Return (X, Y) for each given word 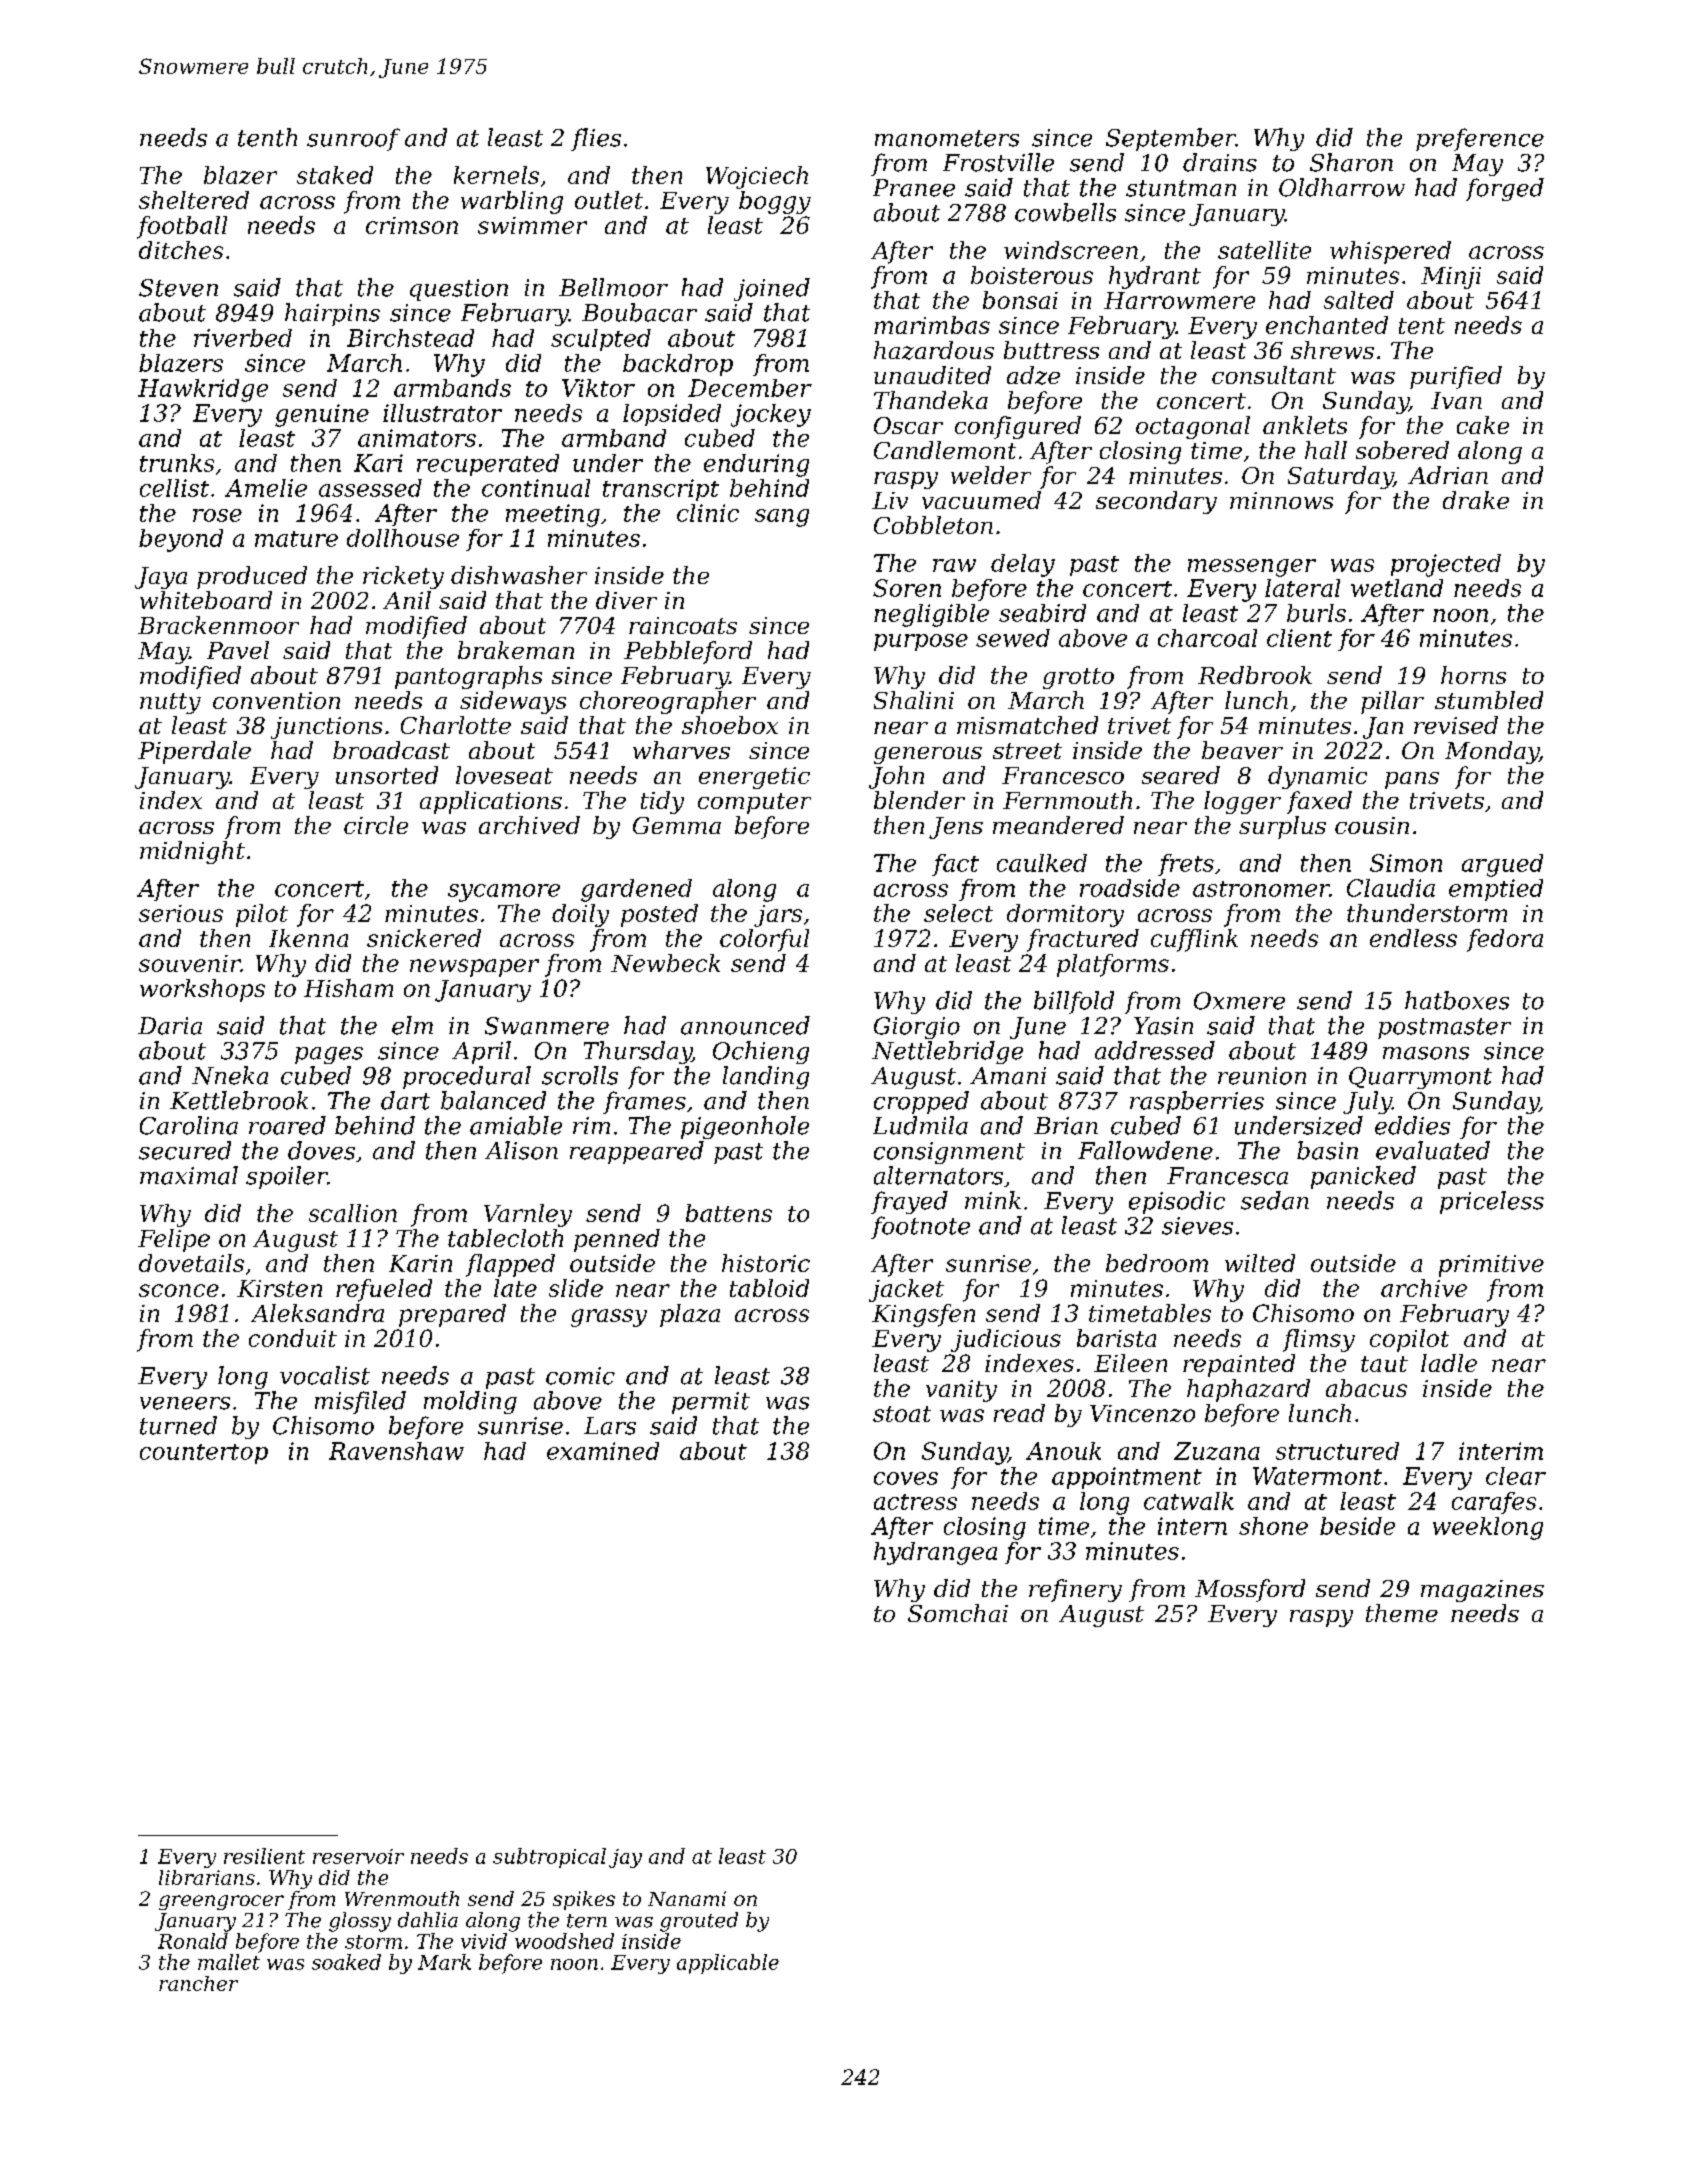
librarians (207, 1877)
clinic (708, 513)
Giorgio (917, 1028)
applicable (728, 1964)
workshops (202, 990)
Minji (1451, 278)
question (459, 290)
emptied (1496, 890)
